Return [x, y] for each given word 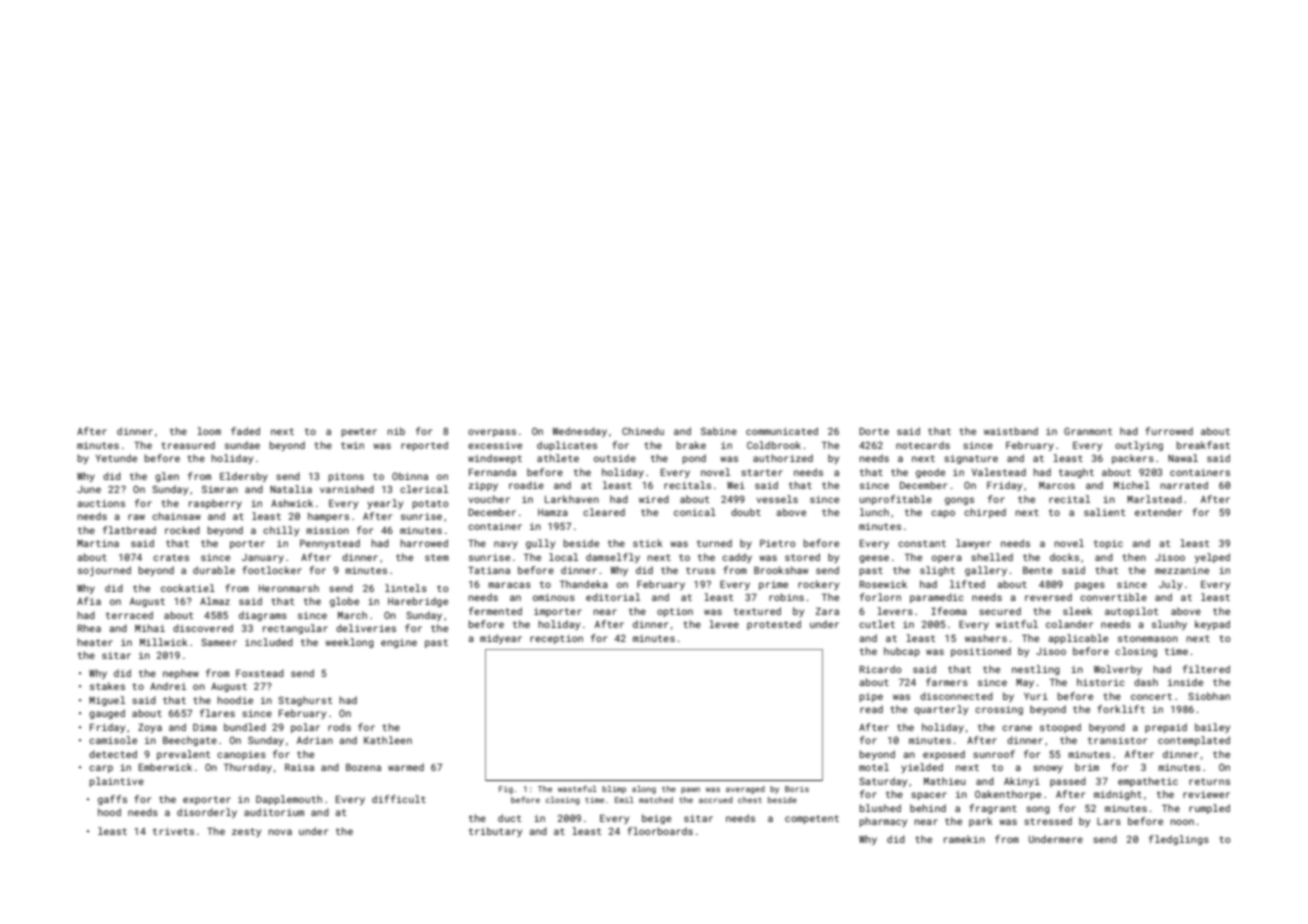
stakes [107, 686]
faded [245, 431]
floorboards [660, 831]
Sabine [719, 431]
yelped [1212, 558]
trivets [173, 831]
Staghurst [305, 701]
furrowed [1169, 431]
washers [986, 638]
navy [506, 545]
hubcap [902, 652]
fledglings [1179, 840]
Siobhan [1209, 696]
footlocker [272, 570]
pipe [871, 697]
